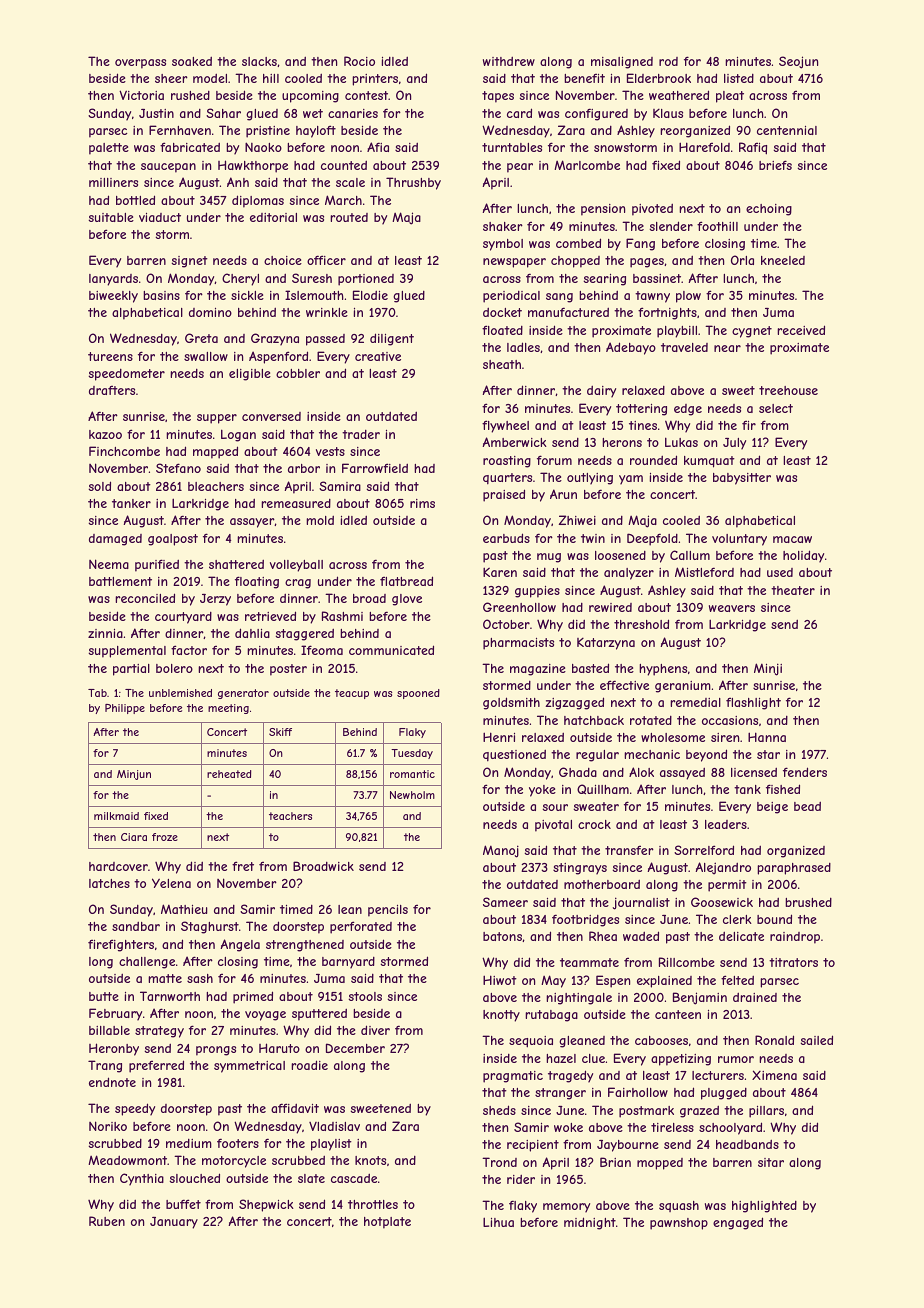  Describe the element at coordinates (140, 64) in the page. I see `overpass` at that location.
